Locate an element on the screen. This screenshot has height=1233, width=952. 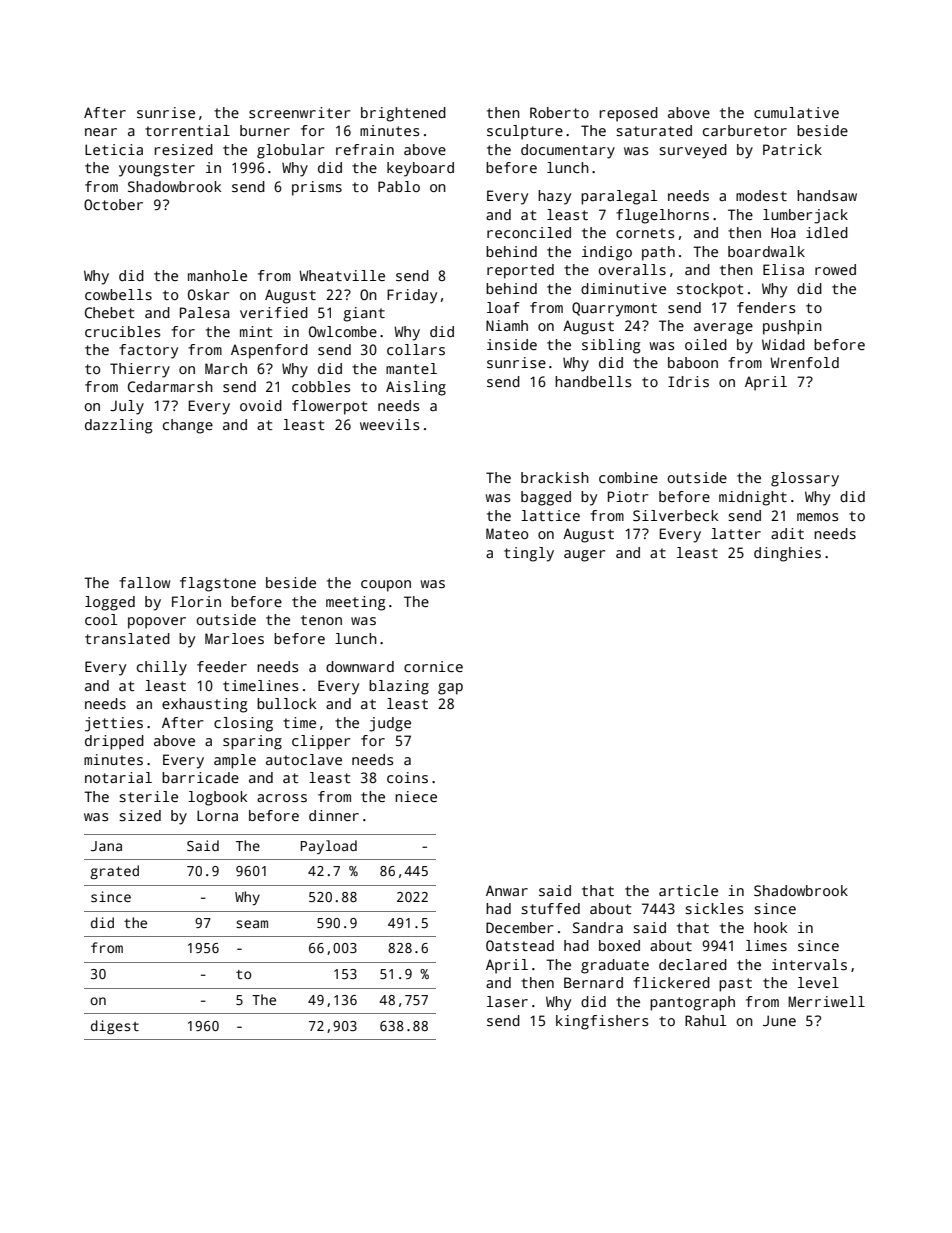
Wrenfold is located at coordinates (804, 362).
